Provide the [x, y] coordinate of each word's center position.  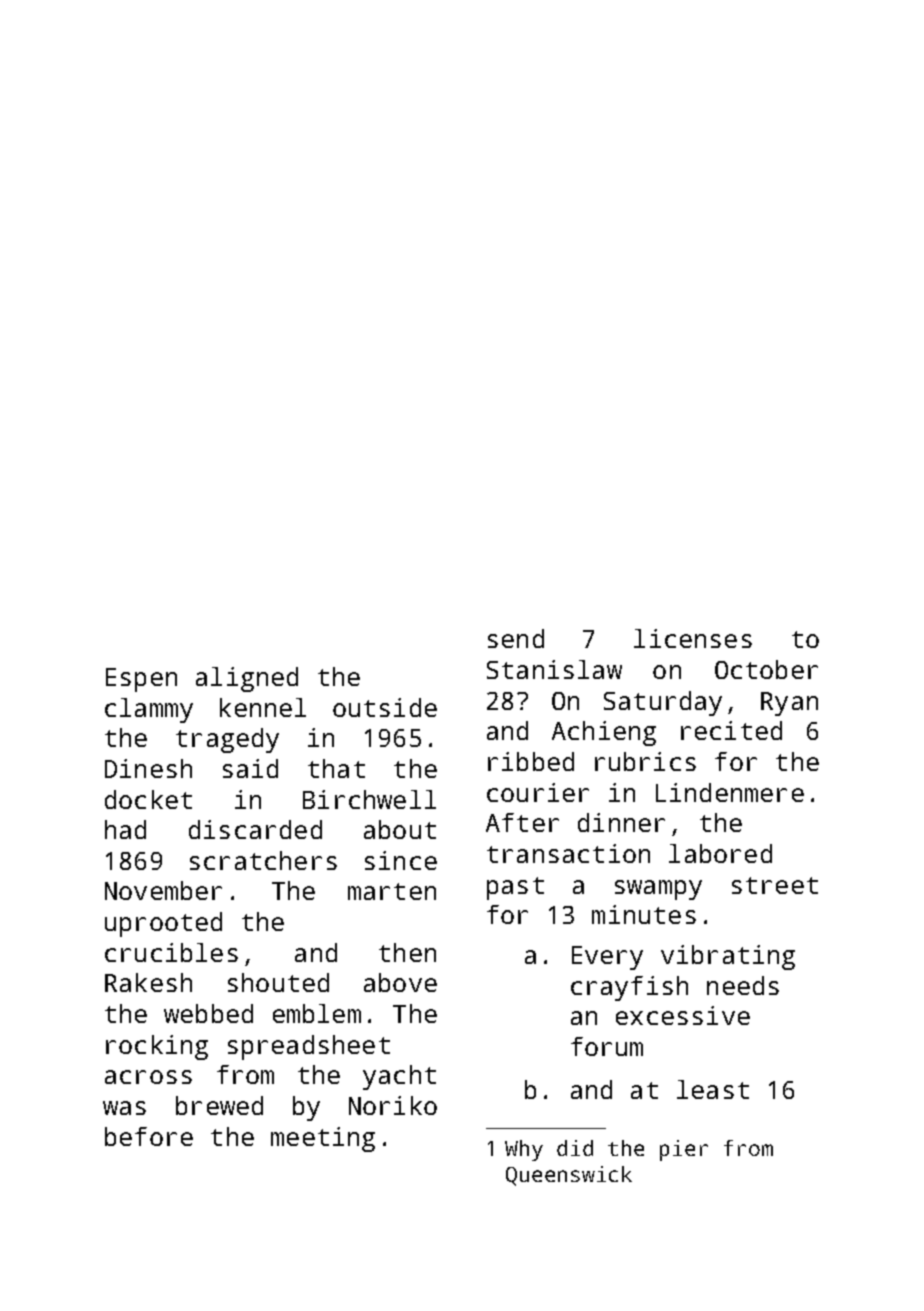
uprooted [163, 924]
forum [607, 1046]
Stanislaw [554, 669]
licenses [693, 638]
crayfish [629, 988]
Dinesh [148, 768]
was [124, 1108]
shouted [278, 982]
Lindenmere [730, 792]
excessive [683, 1015]
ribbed [531, 761]
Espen [141, 680]
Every [607, 958]
